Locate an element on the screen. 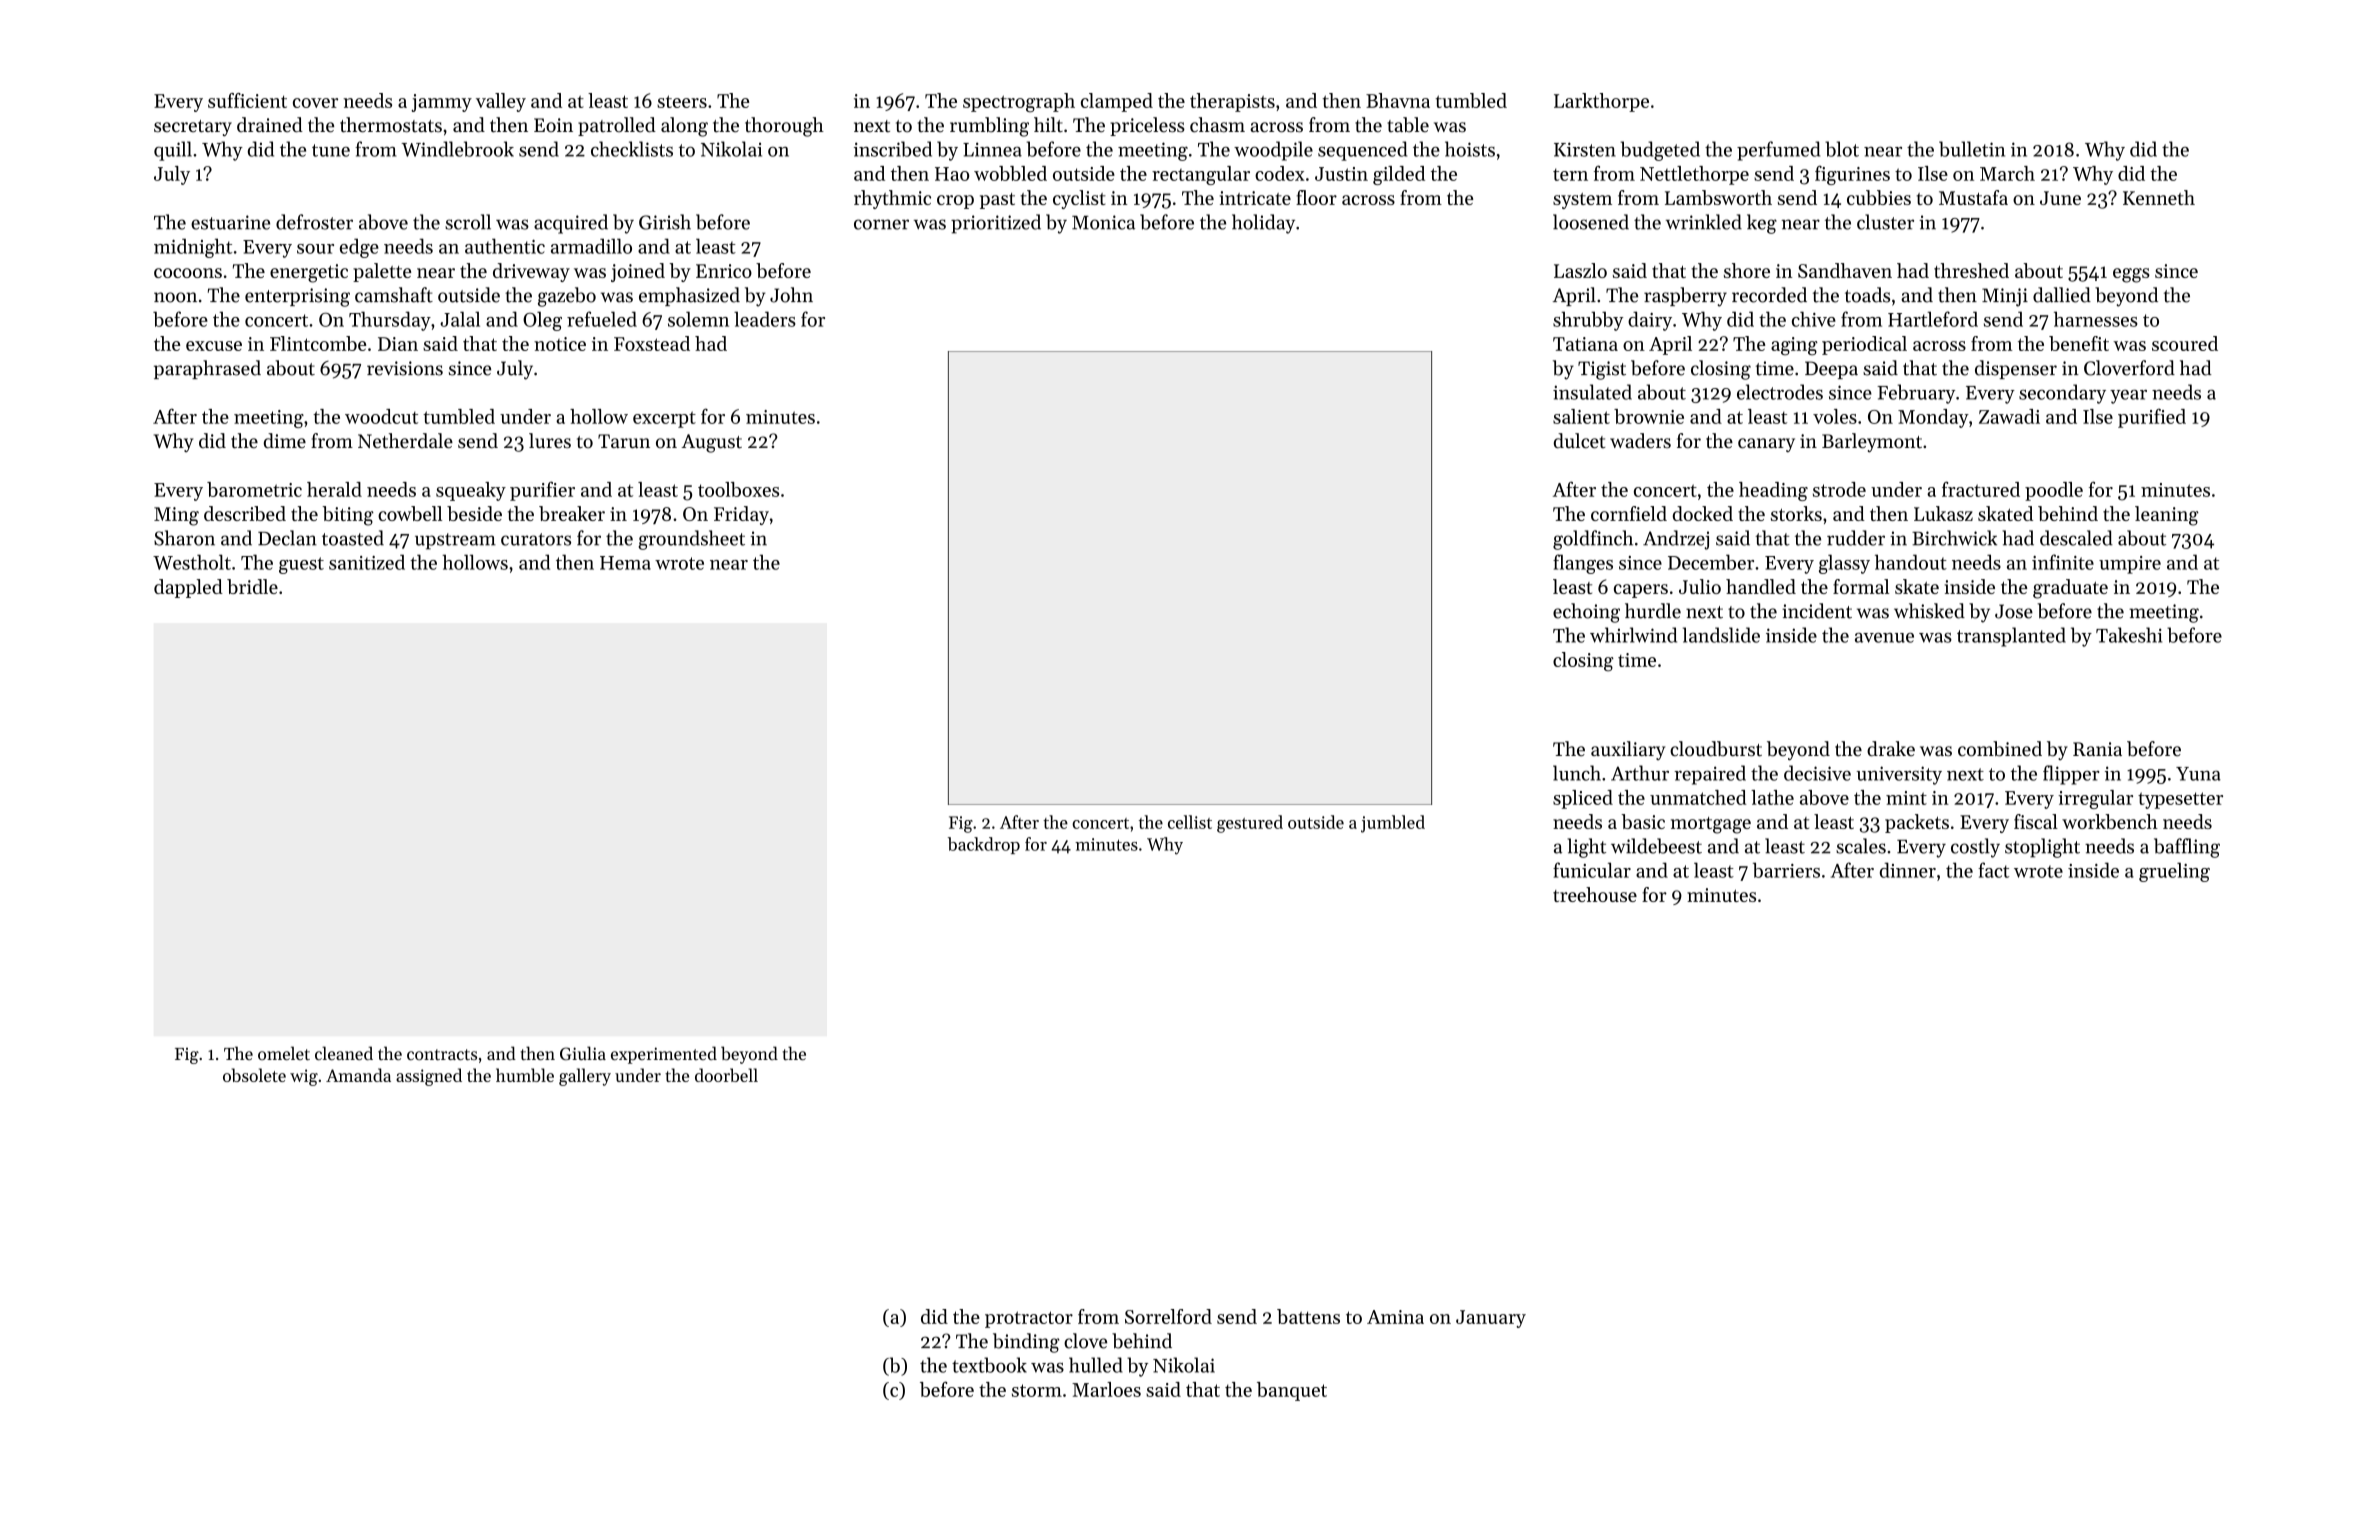  echoing is located at coordinates (1586, 613).
